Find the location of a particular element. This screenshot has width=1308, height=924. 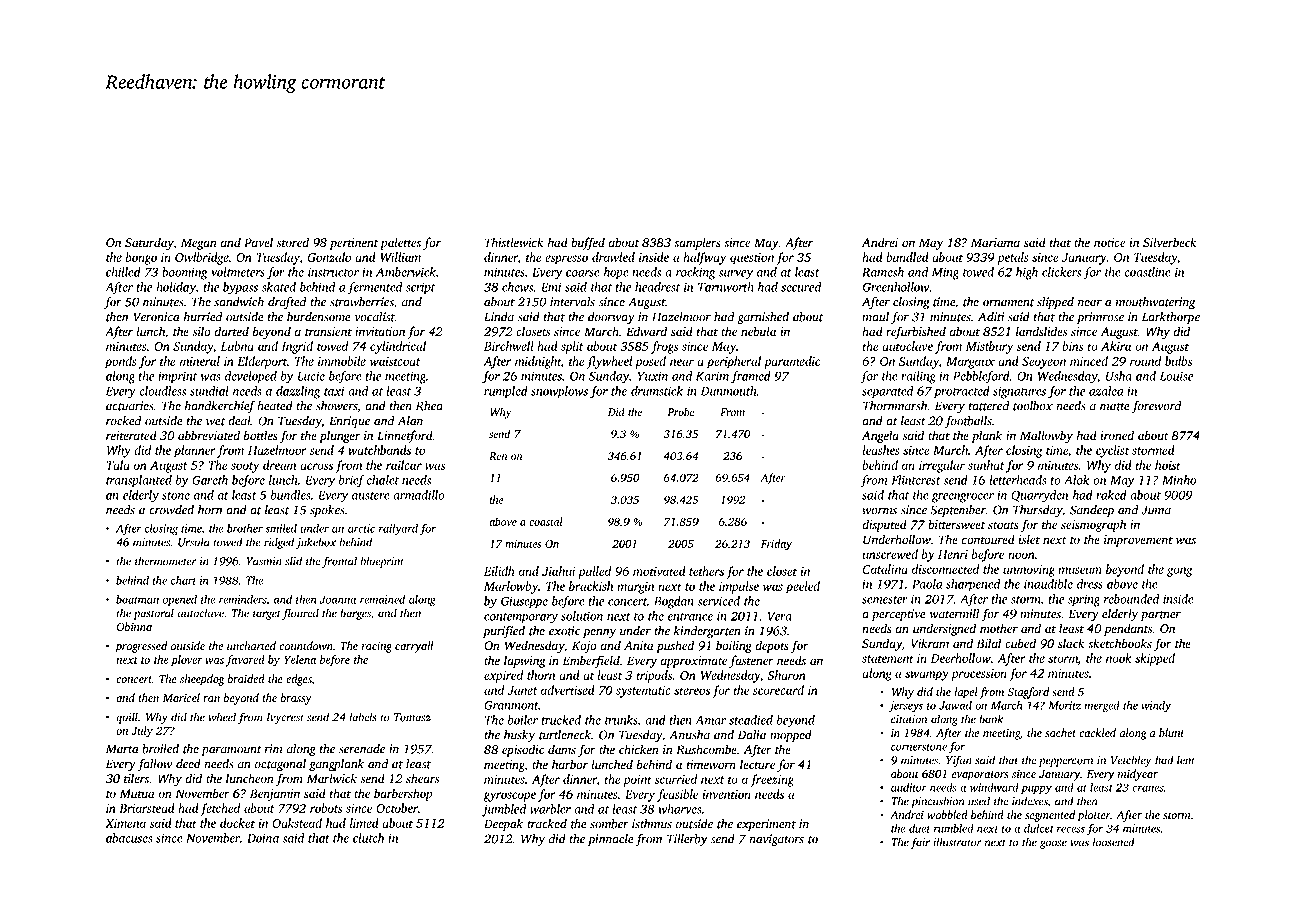

Thistlewick is located at coordinates (514, 242).
